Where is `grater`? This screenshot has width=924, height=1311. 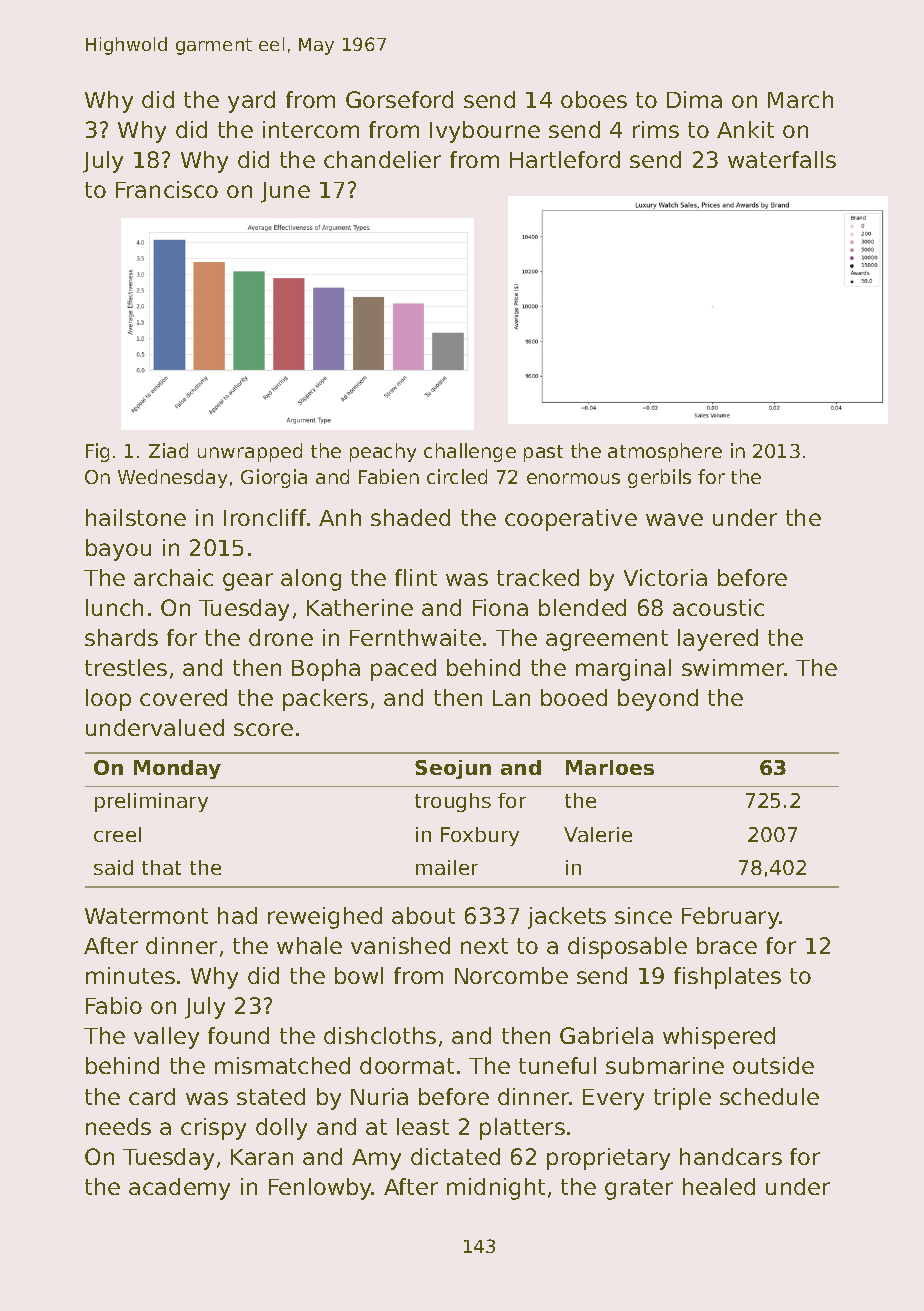 grater is located at coordinates (639, 1189).
